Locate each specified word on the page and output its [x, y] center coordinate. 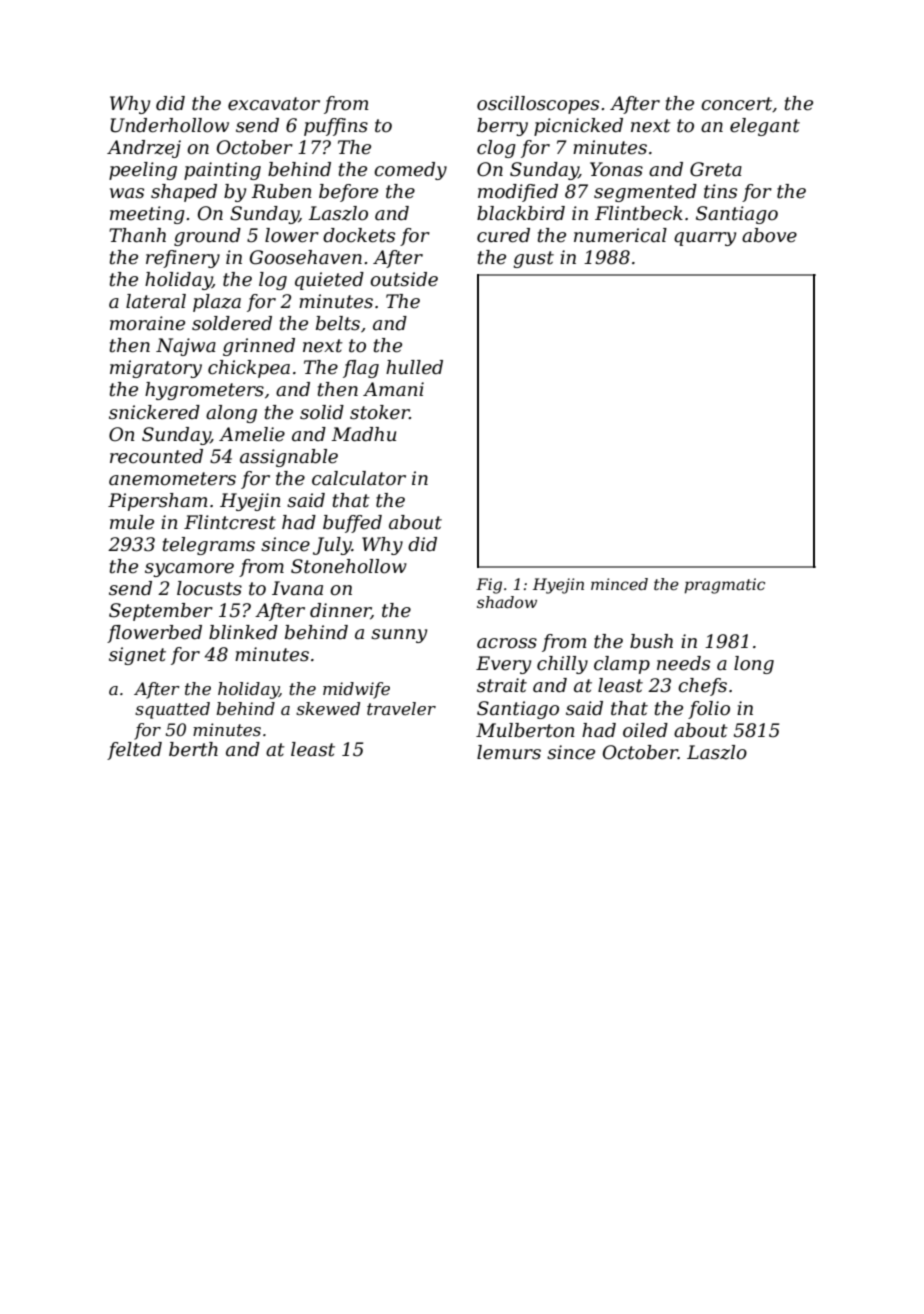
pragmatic [724, 586]
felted [134, 751]
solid [322, 412]
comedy [410, 171]
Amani [393, 389]
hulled [414, 367]
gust [533, 259]
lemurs [509, 752]
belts [338, 323]
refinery [183, 259]
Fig [489, 586]
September [161, 612]
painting [222, 171]
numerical [620, 235]
